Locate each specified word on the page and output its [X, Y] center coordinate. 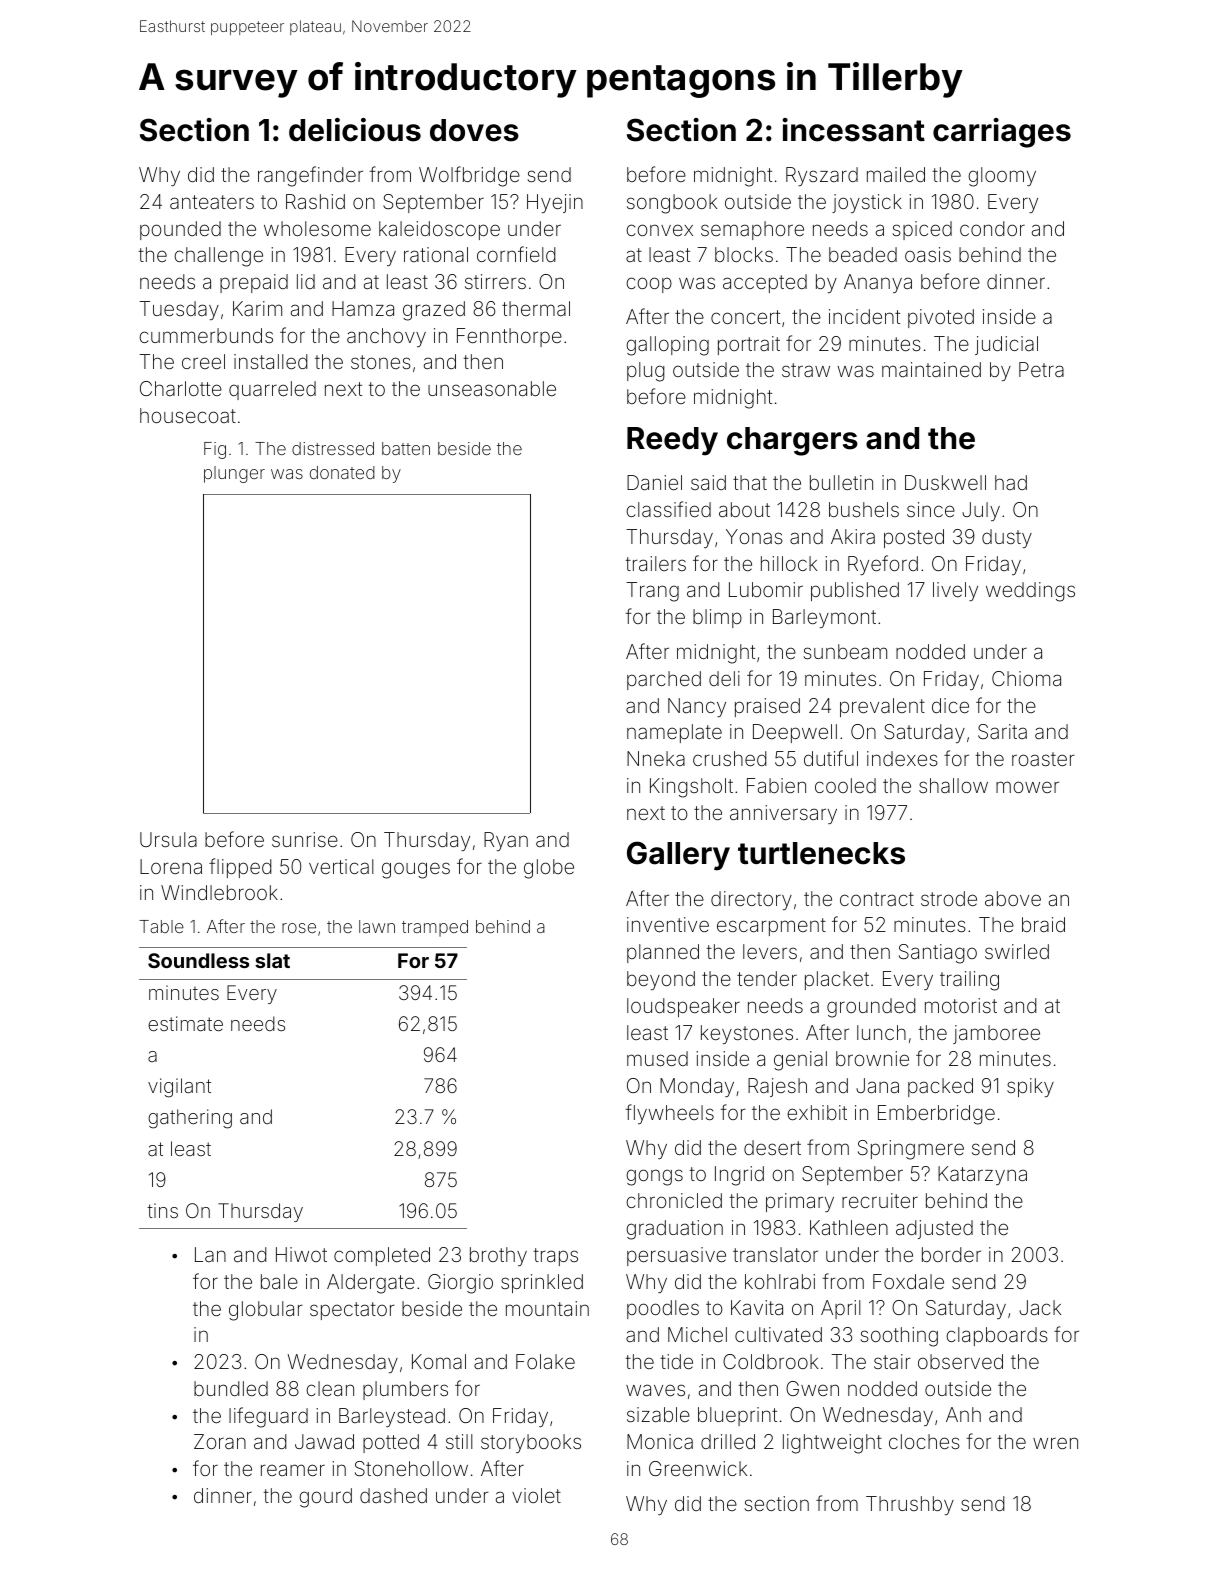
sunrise [305, 839]
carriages [1002, 133]
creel [203, 361]
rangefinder [310, 176]
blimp [717, 618]
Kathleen [849, 1227]
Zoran [220, 1441]
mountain [547, 1308]
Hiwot [301, 1254]
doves [474, 130]
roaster [1043, 759]
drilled [728, 1441]
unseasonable [492, 388]
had [1011, 482]
